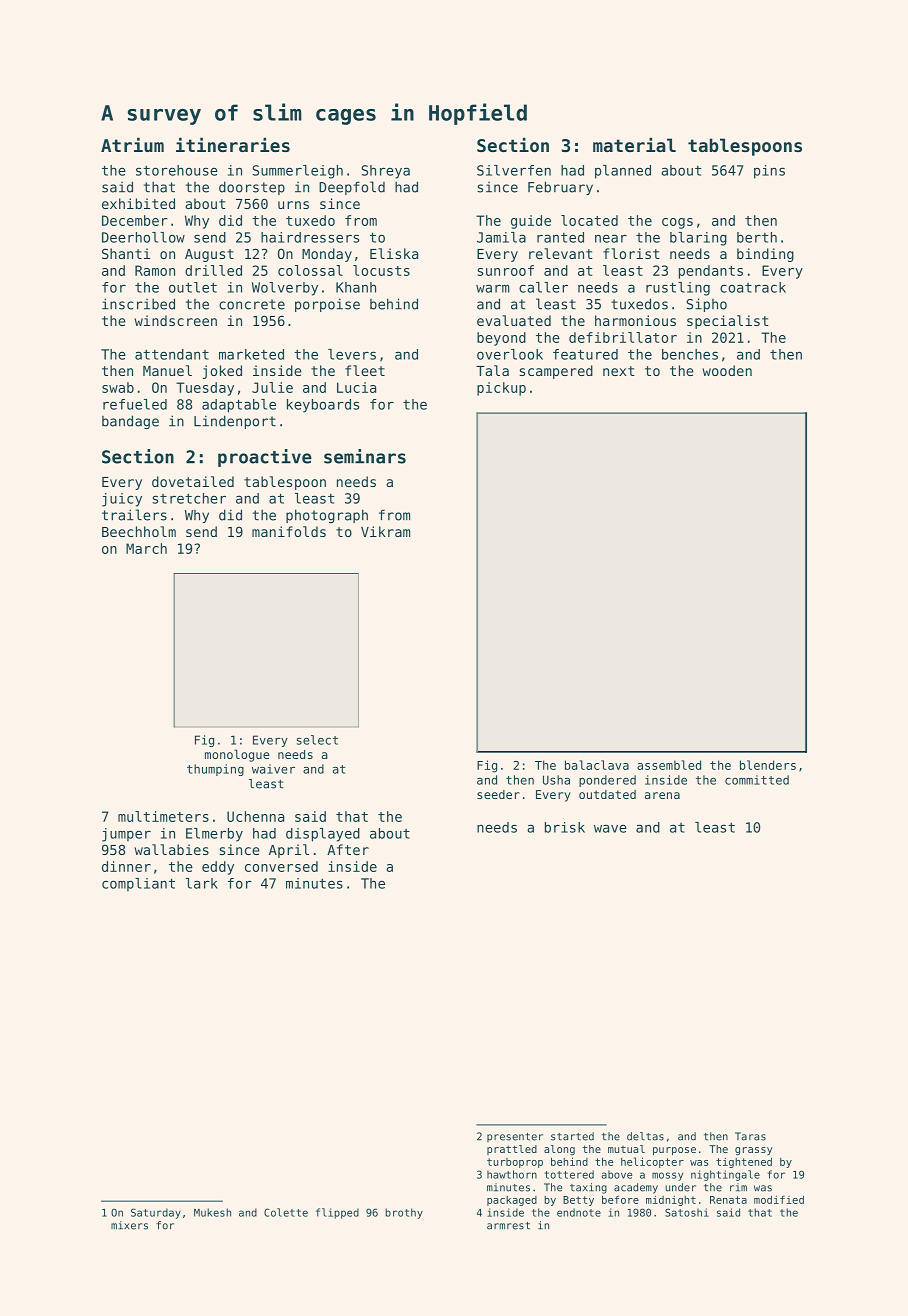  What do you see at coordinates (707, 305) in the screenshot?
I see `Sipho` at bounding box center [707, 305].
